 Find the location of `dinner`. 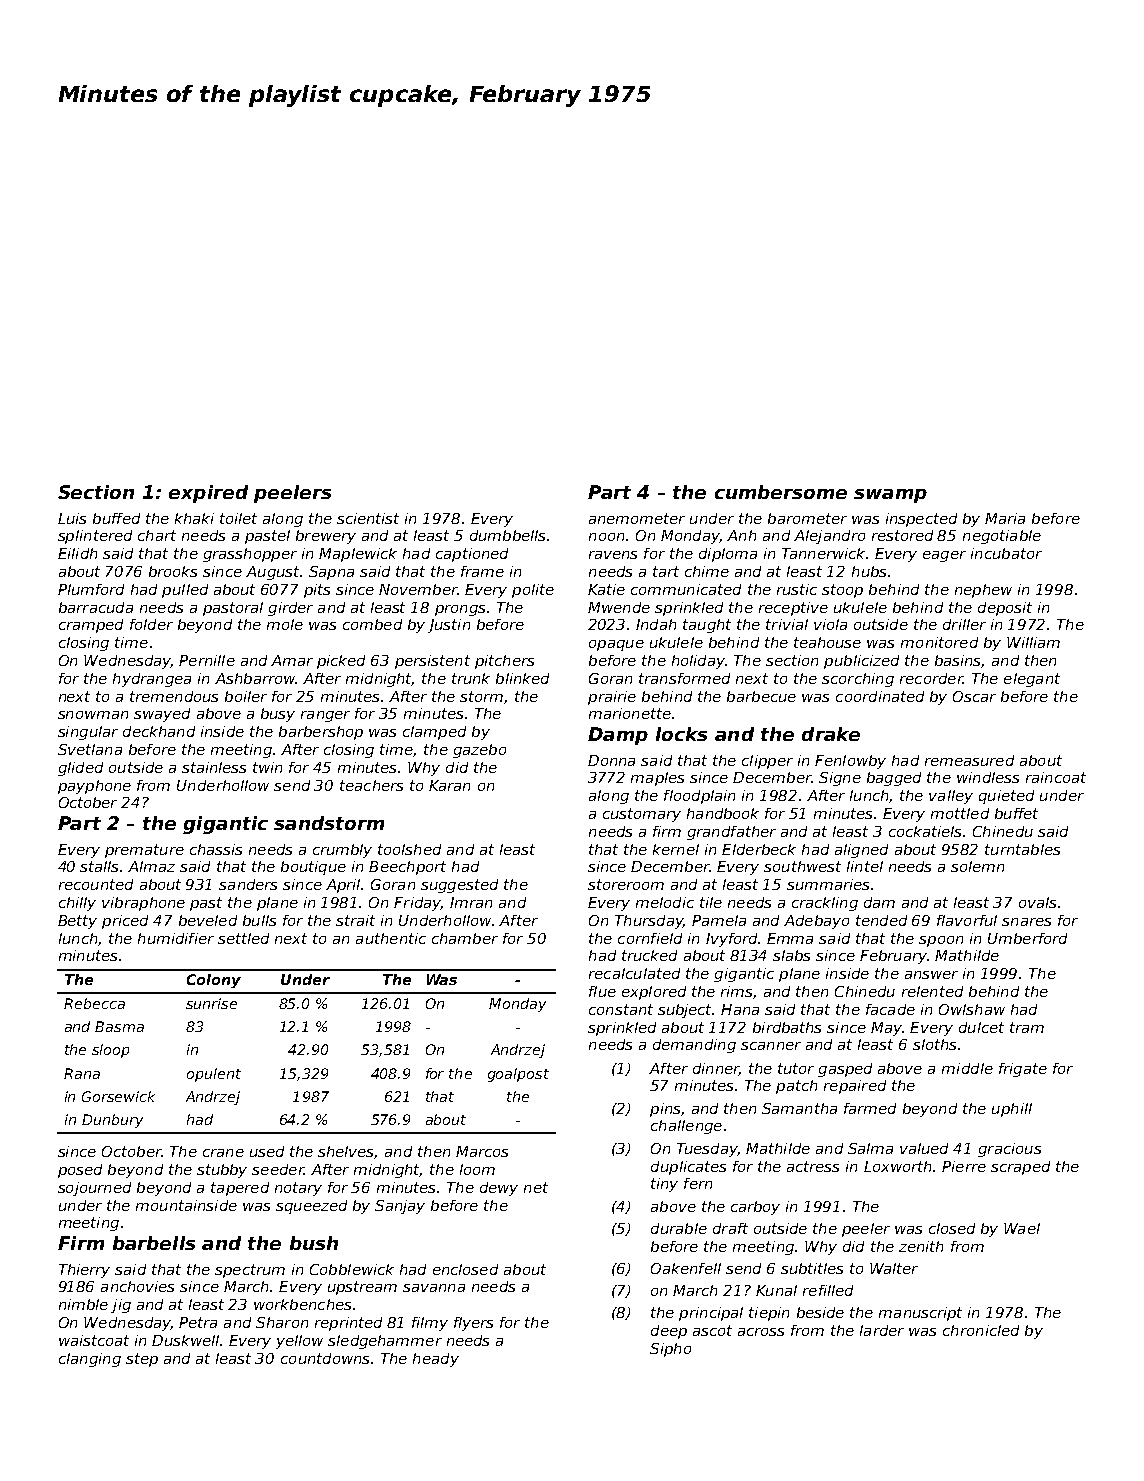

dinner is located at coordinates (716, 1069).
